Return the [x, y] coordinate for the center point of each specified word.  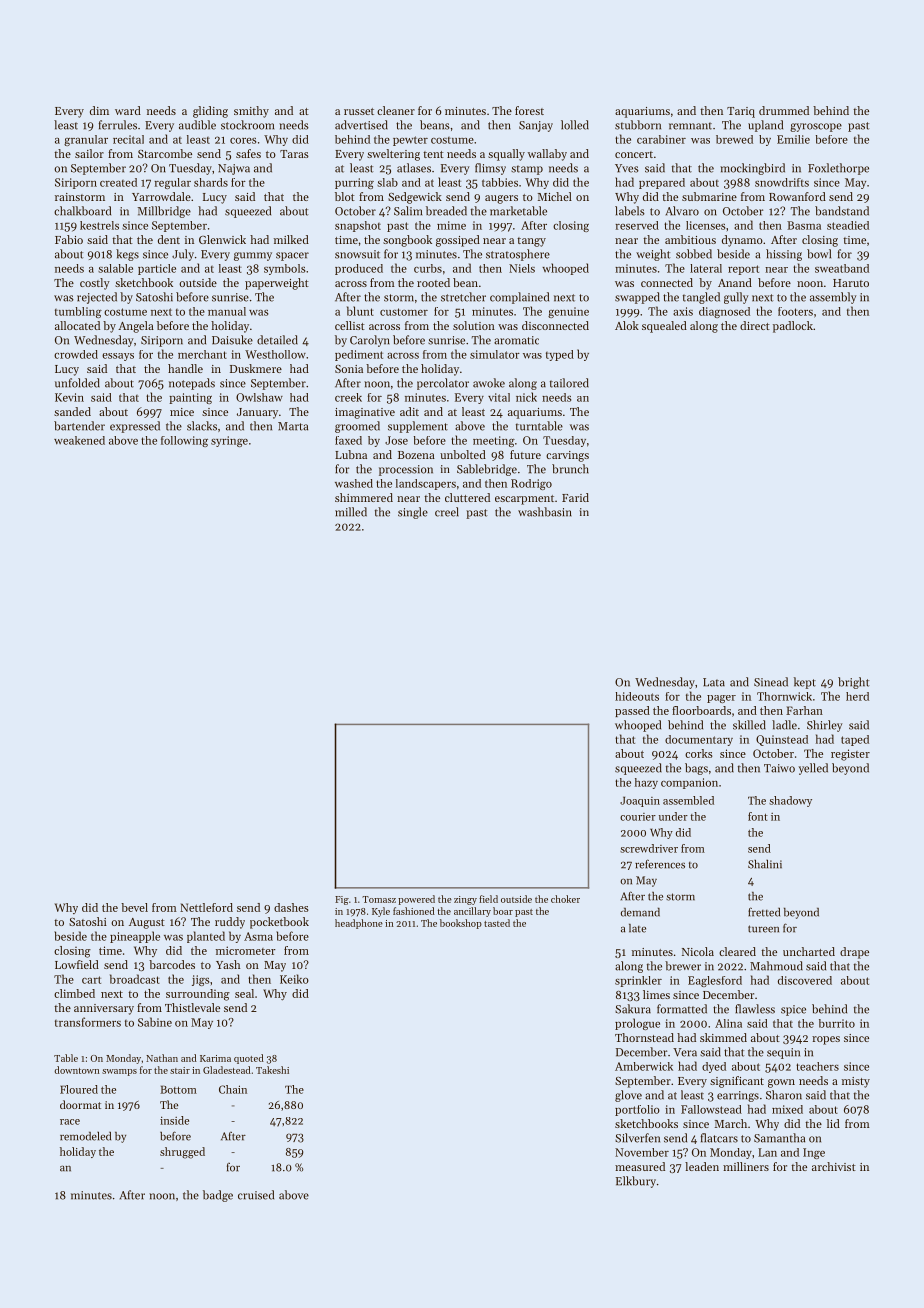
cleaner [396, 110]
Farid [575, 497]
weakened [79, 440]
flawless [755, 1009]
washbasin [545, 512]
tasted [497, 923]
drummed [784, 110]
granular [86, 140]
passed [632, 711]
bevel [134, 907]
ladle [784, 725]
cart [91, 980]
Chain [233, 1089]
